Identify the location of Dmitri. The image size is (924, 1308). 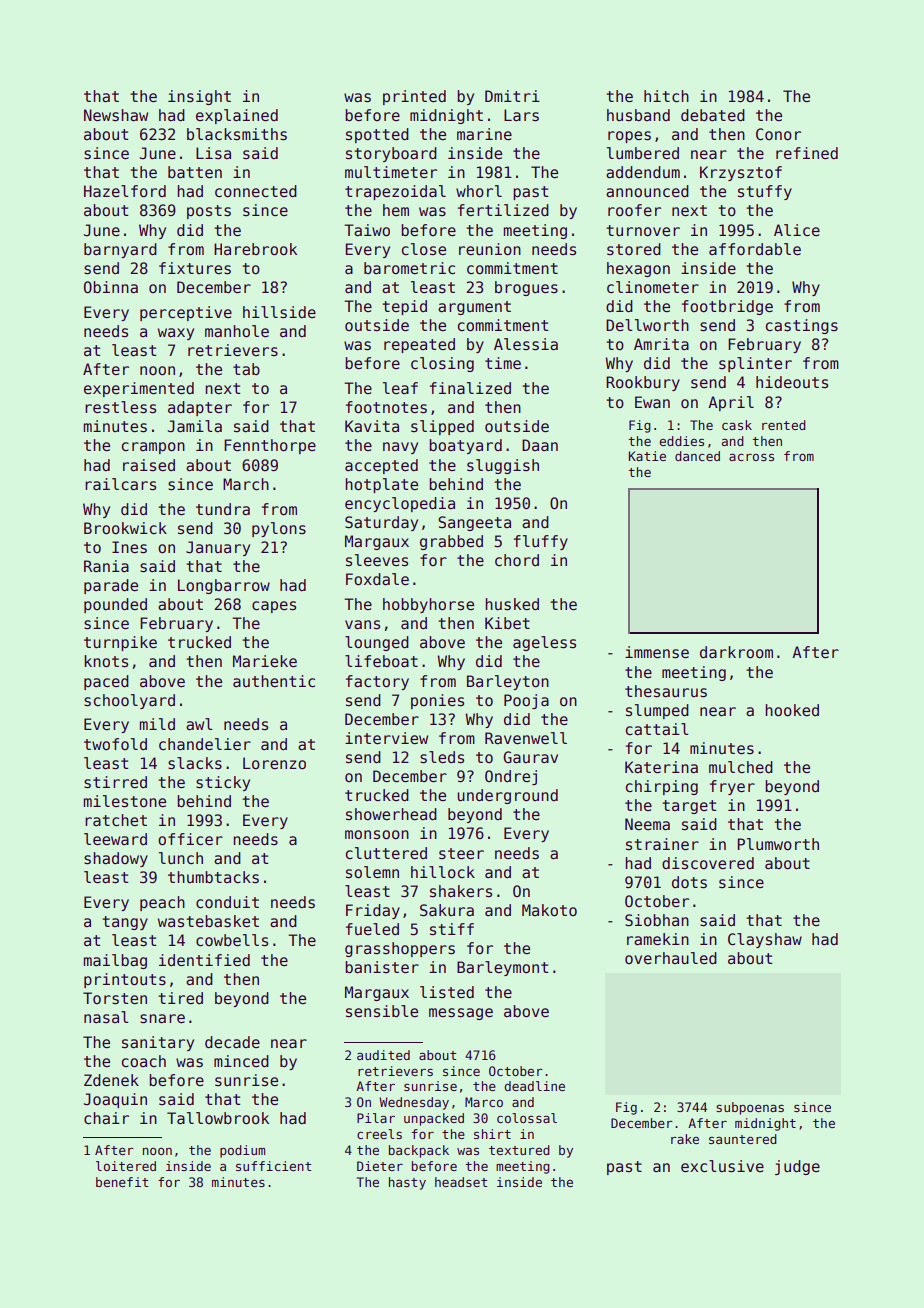
(512, 96).
